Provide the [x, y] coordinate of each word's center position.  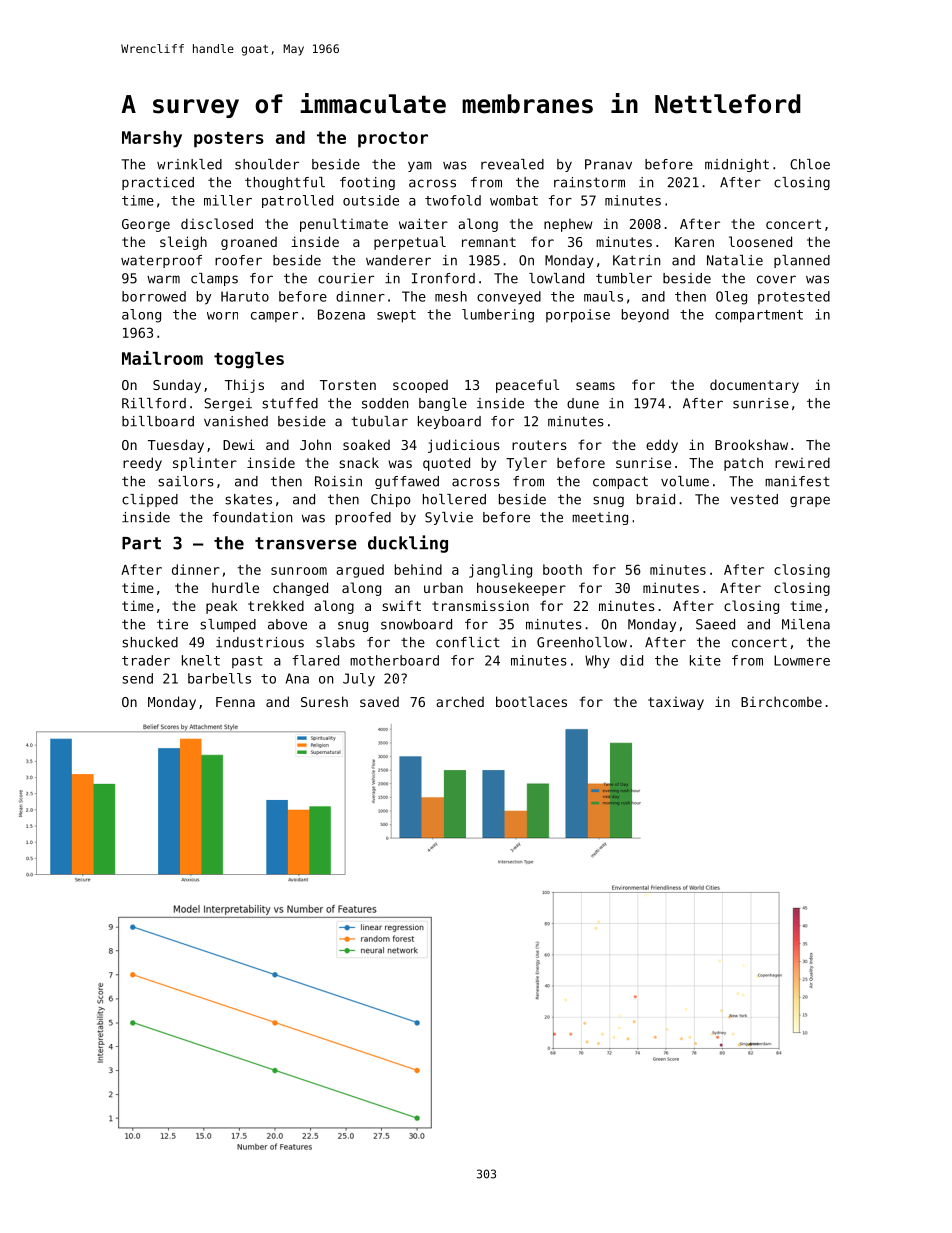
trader [146, 660]
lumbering [498, 316]
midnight [737, 165]
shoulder [267, 164]
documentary [754, 386]
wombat [514, 200]
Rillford [154, 403]
